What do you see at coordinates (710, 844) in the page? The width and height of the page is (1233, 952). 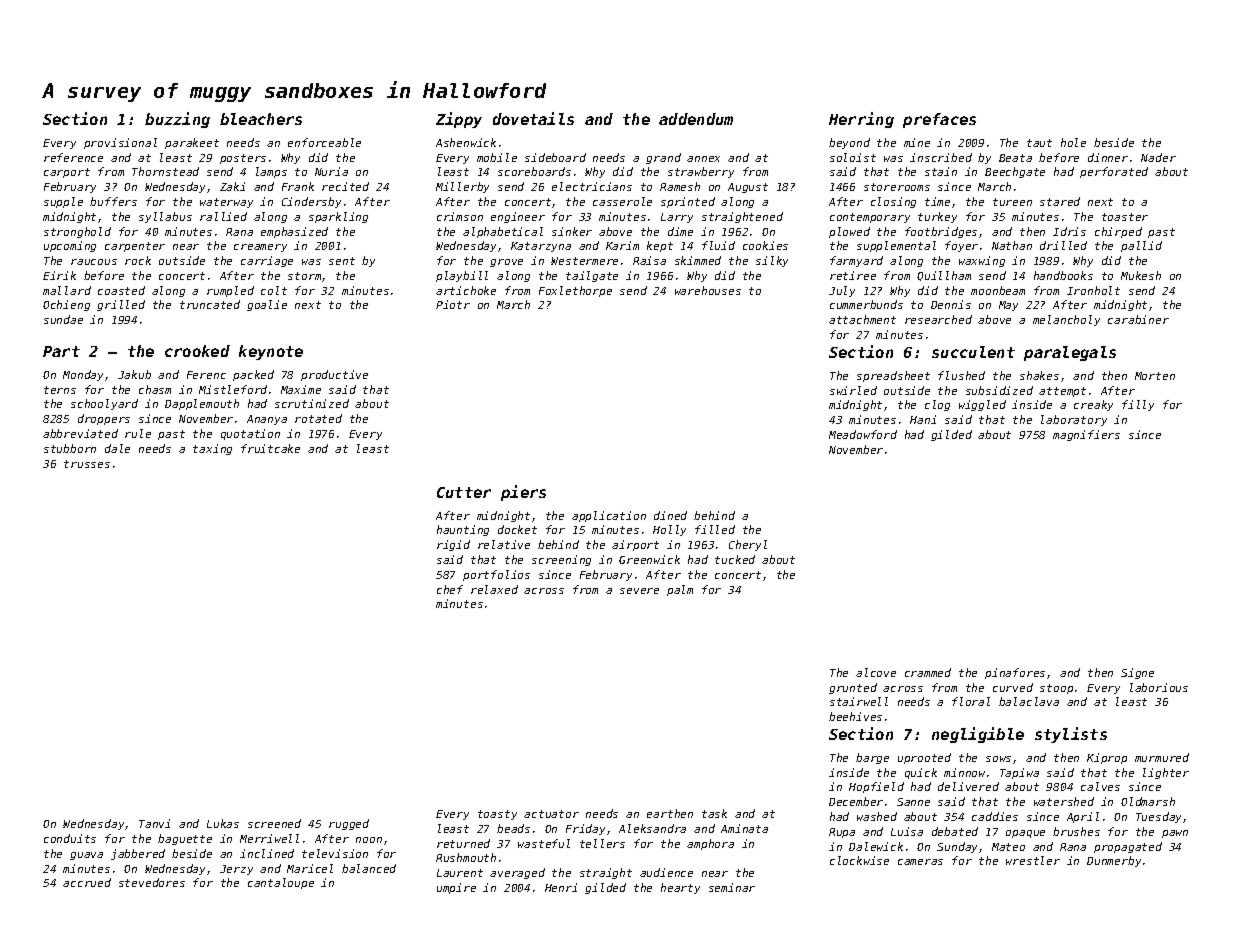 I see `amphora` at bounding box center [710, 844].
